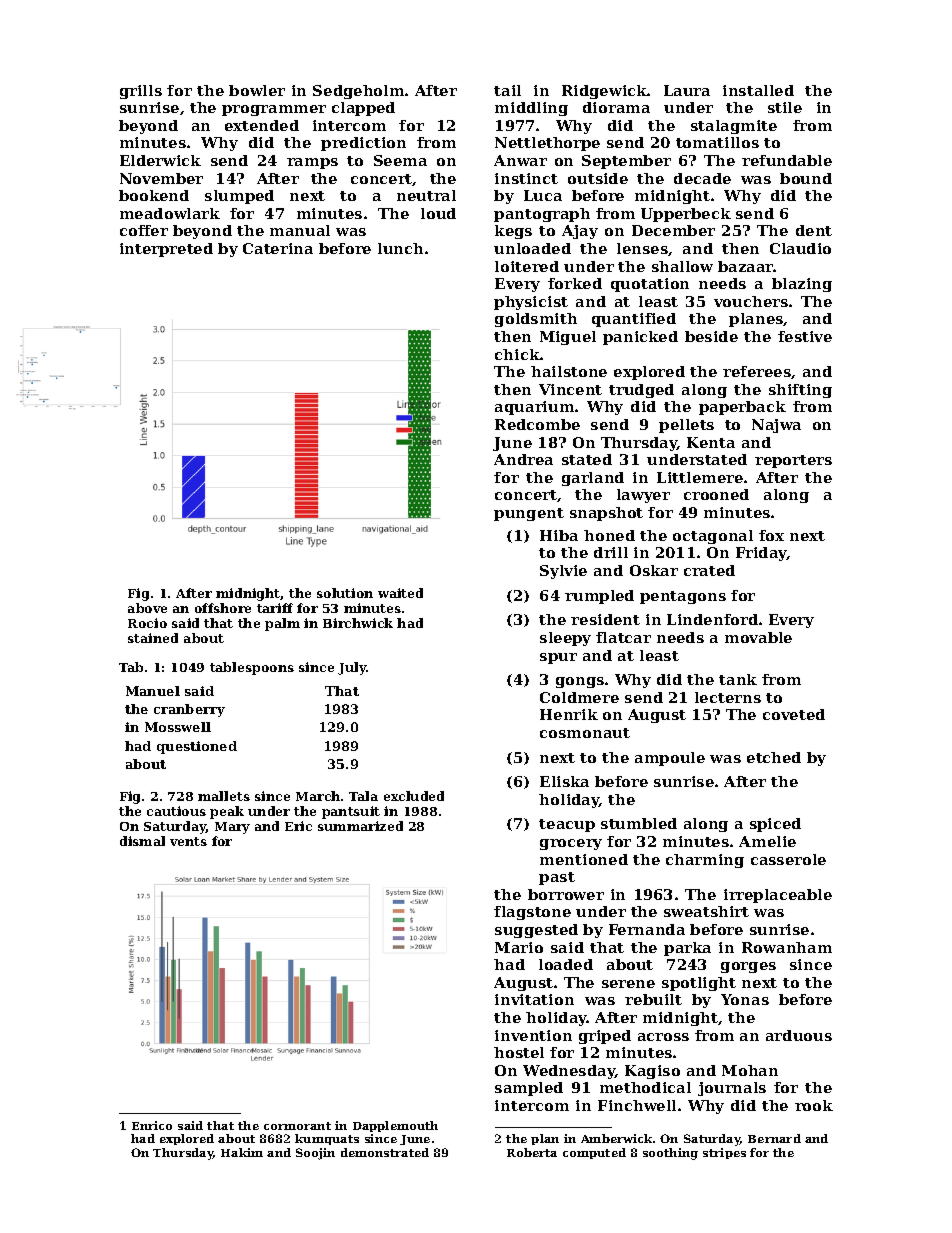  Describe the element at coordinates (242, 1152) in the document. I see `Hakim` at that location.
